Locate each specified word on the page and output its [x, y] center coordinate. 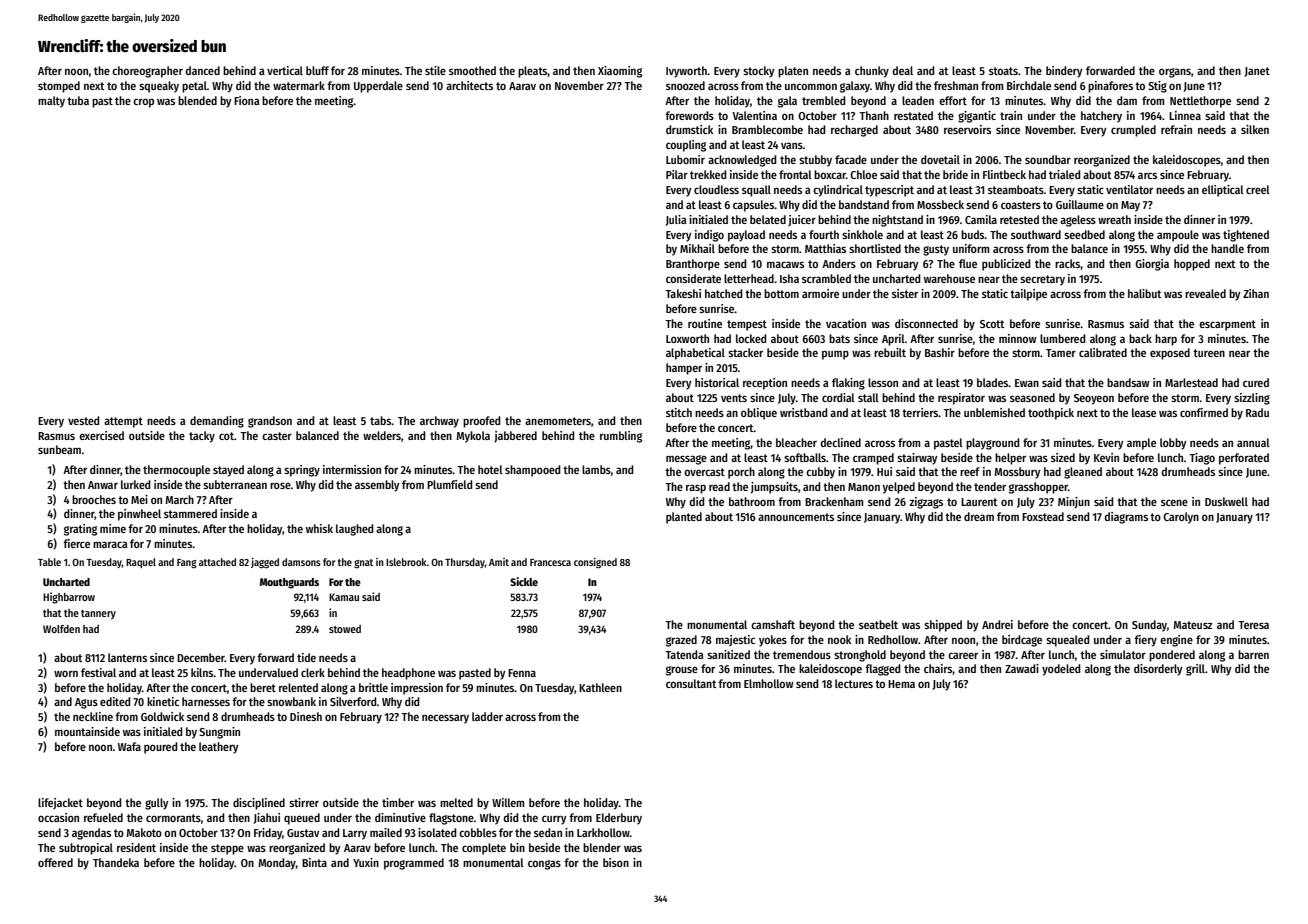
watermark [299, 85]
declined [840, 442]
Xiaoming [620, 72]
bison [616, 862]
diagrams [1126, 518]
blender [602, 847]
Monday [277, 864]
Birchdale [1029, 85]
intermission [352, 469]
